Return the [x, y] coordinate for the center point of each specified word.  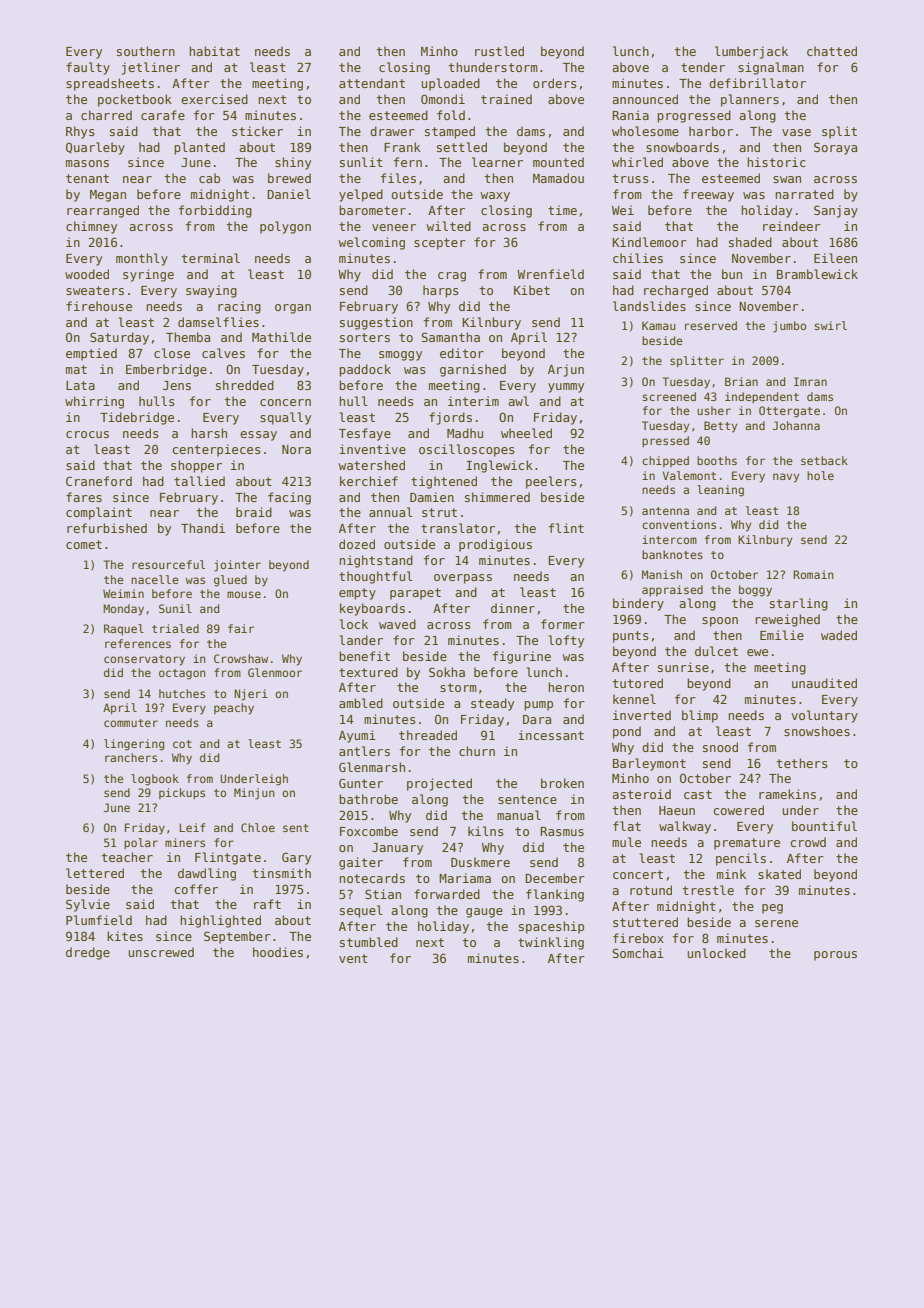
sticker [257, 131]
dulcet [716, 651]
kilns [486, 831]
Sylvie [88, 905]
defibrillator [757, 83]
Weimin [123, 593]
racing [239, 307]
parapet [415, 594]
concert [638, 874]
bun [732, 274]
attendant [372, 83]
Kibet [532, 290]
